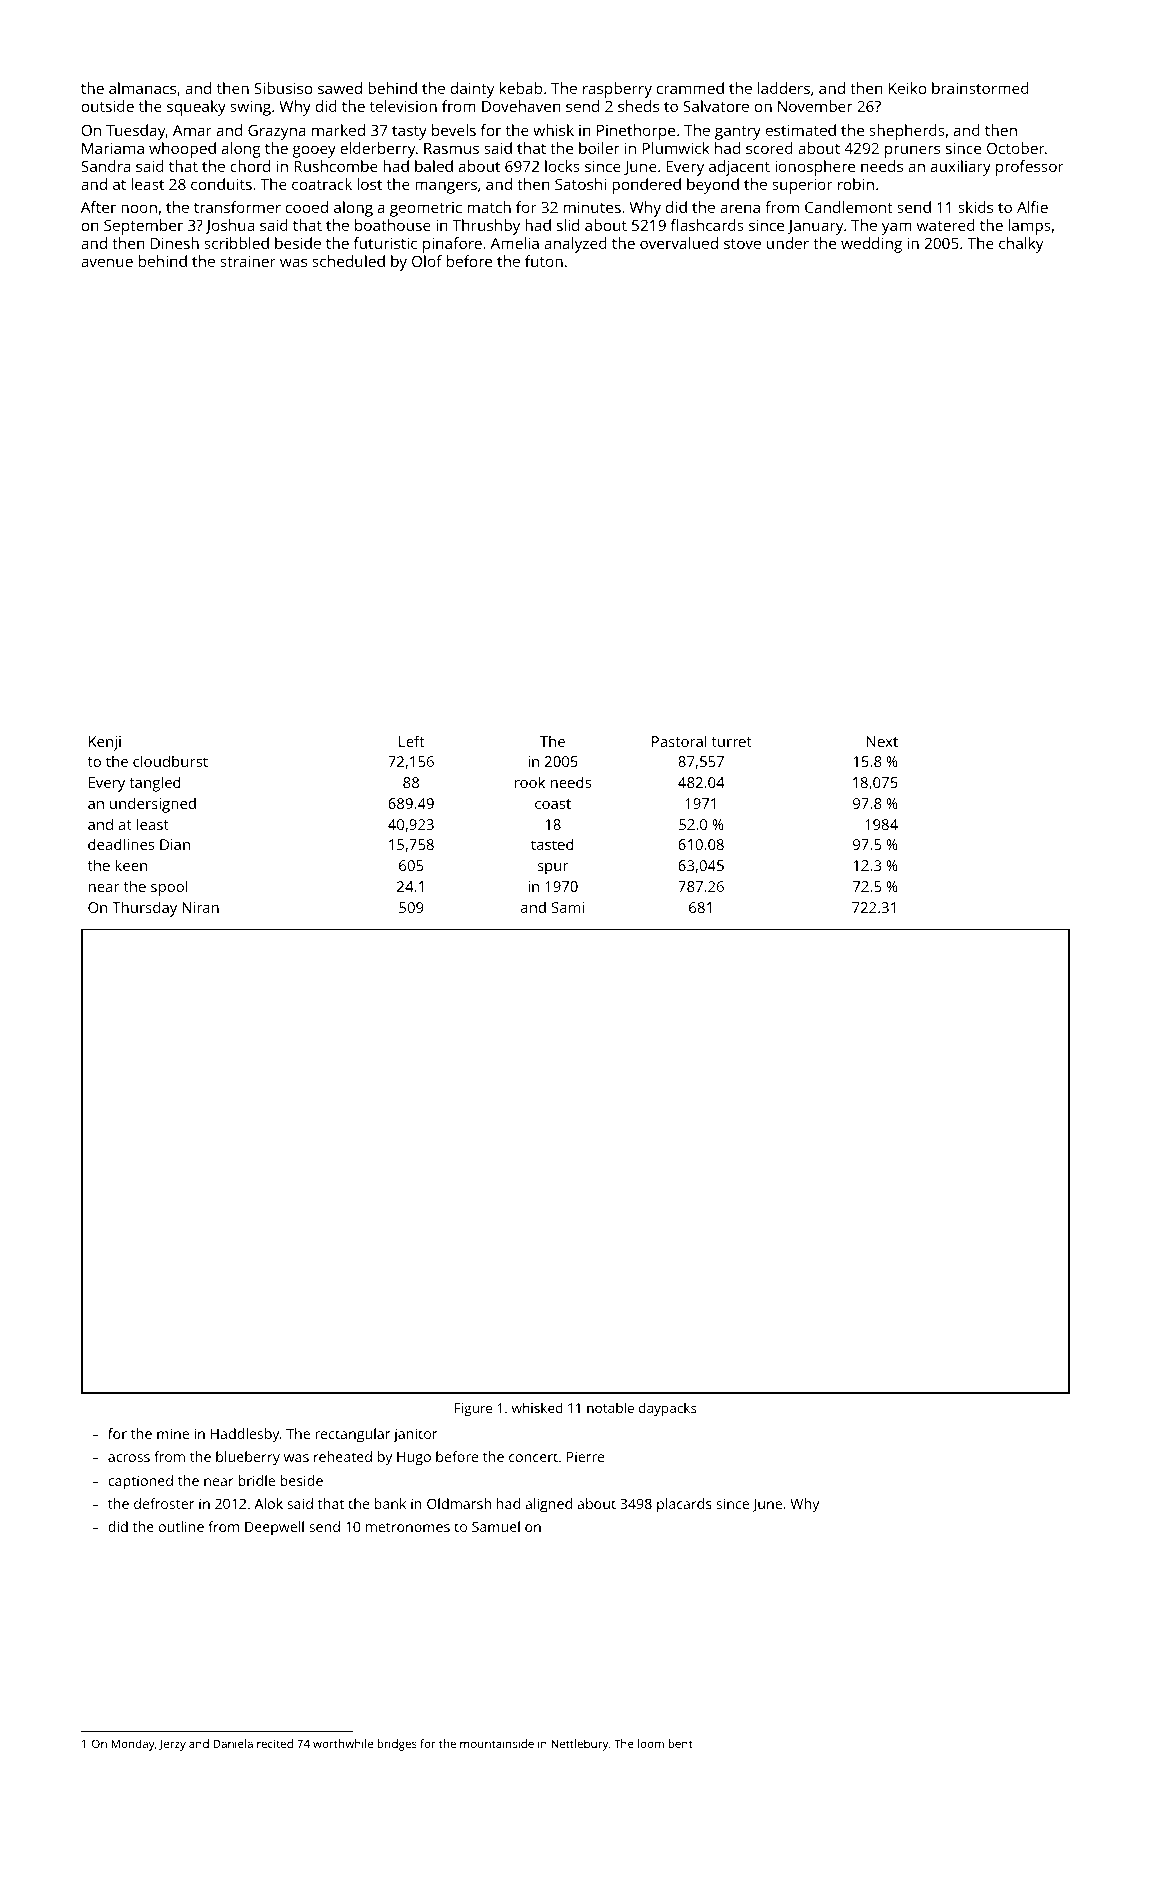 The width and height of the page is (1151, 1896). Describe the element at coordinates (610, 1407) in the page. I see `notable` at that location.
